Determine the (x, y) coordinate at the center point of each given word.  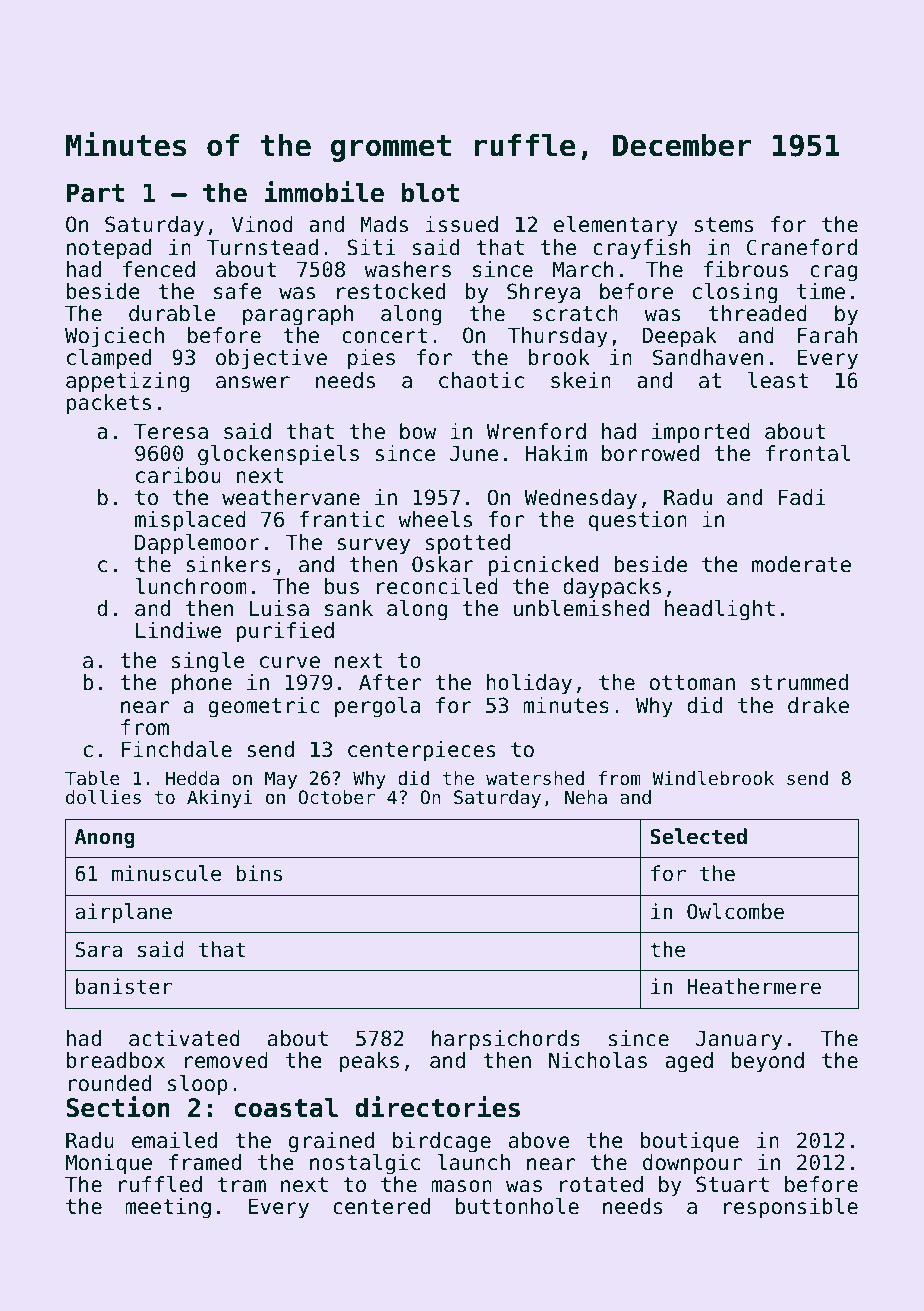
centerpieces (421, 751)
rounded (109, 1083)
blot (430, 193)
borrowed (650, 453)
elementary (616, 226)
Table (92, 778)
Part (95, 193)
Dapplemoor (197, 544)
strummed (799, 682)
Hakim (556, 453)
